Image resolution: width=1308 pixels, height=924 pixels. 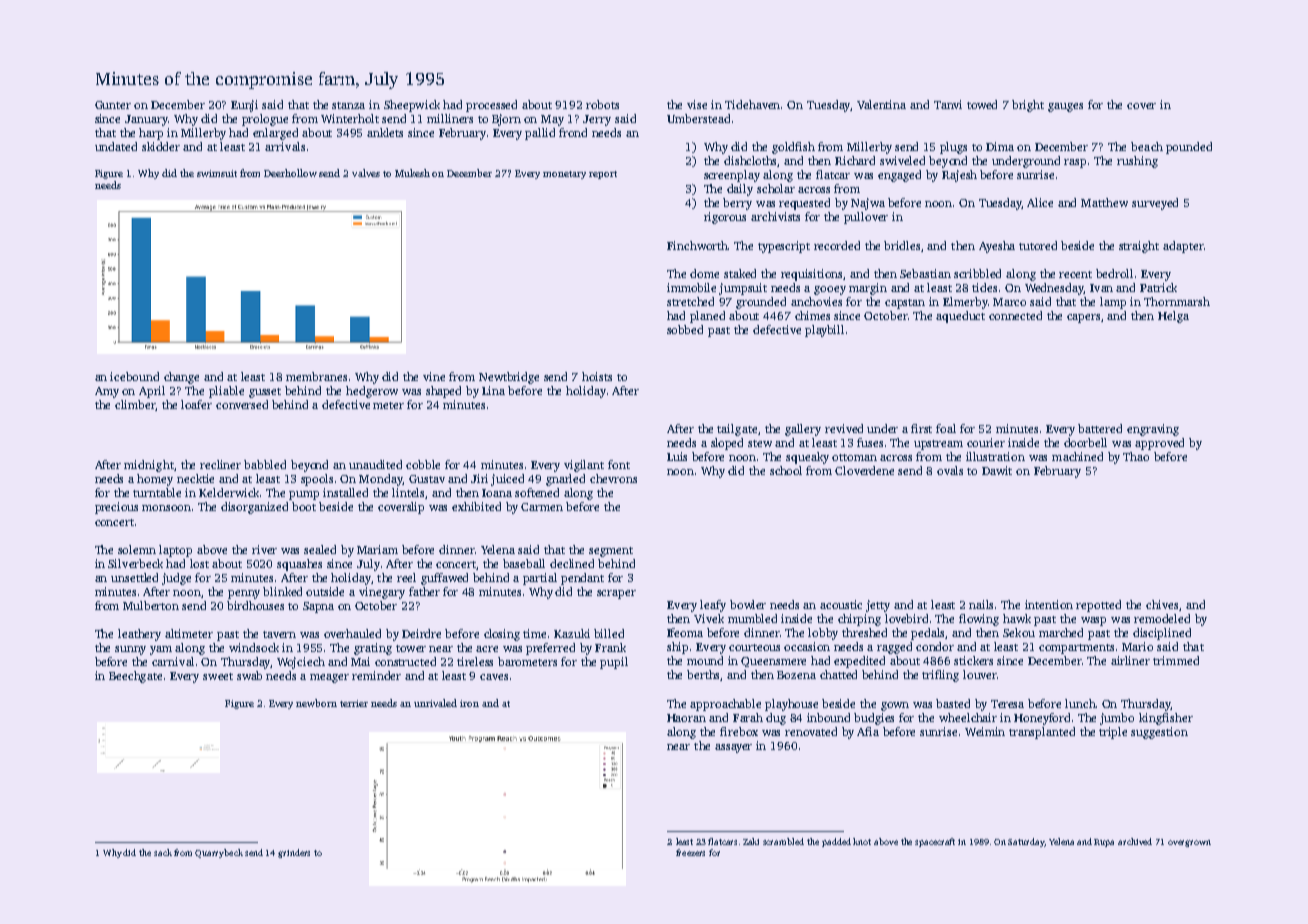 What do you see at coordinates (135, 677) in the screenshot?
I see `Beechgate` at bounding box center [135, 677].
